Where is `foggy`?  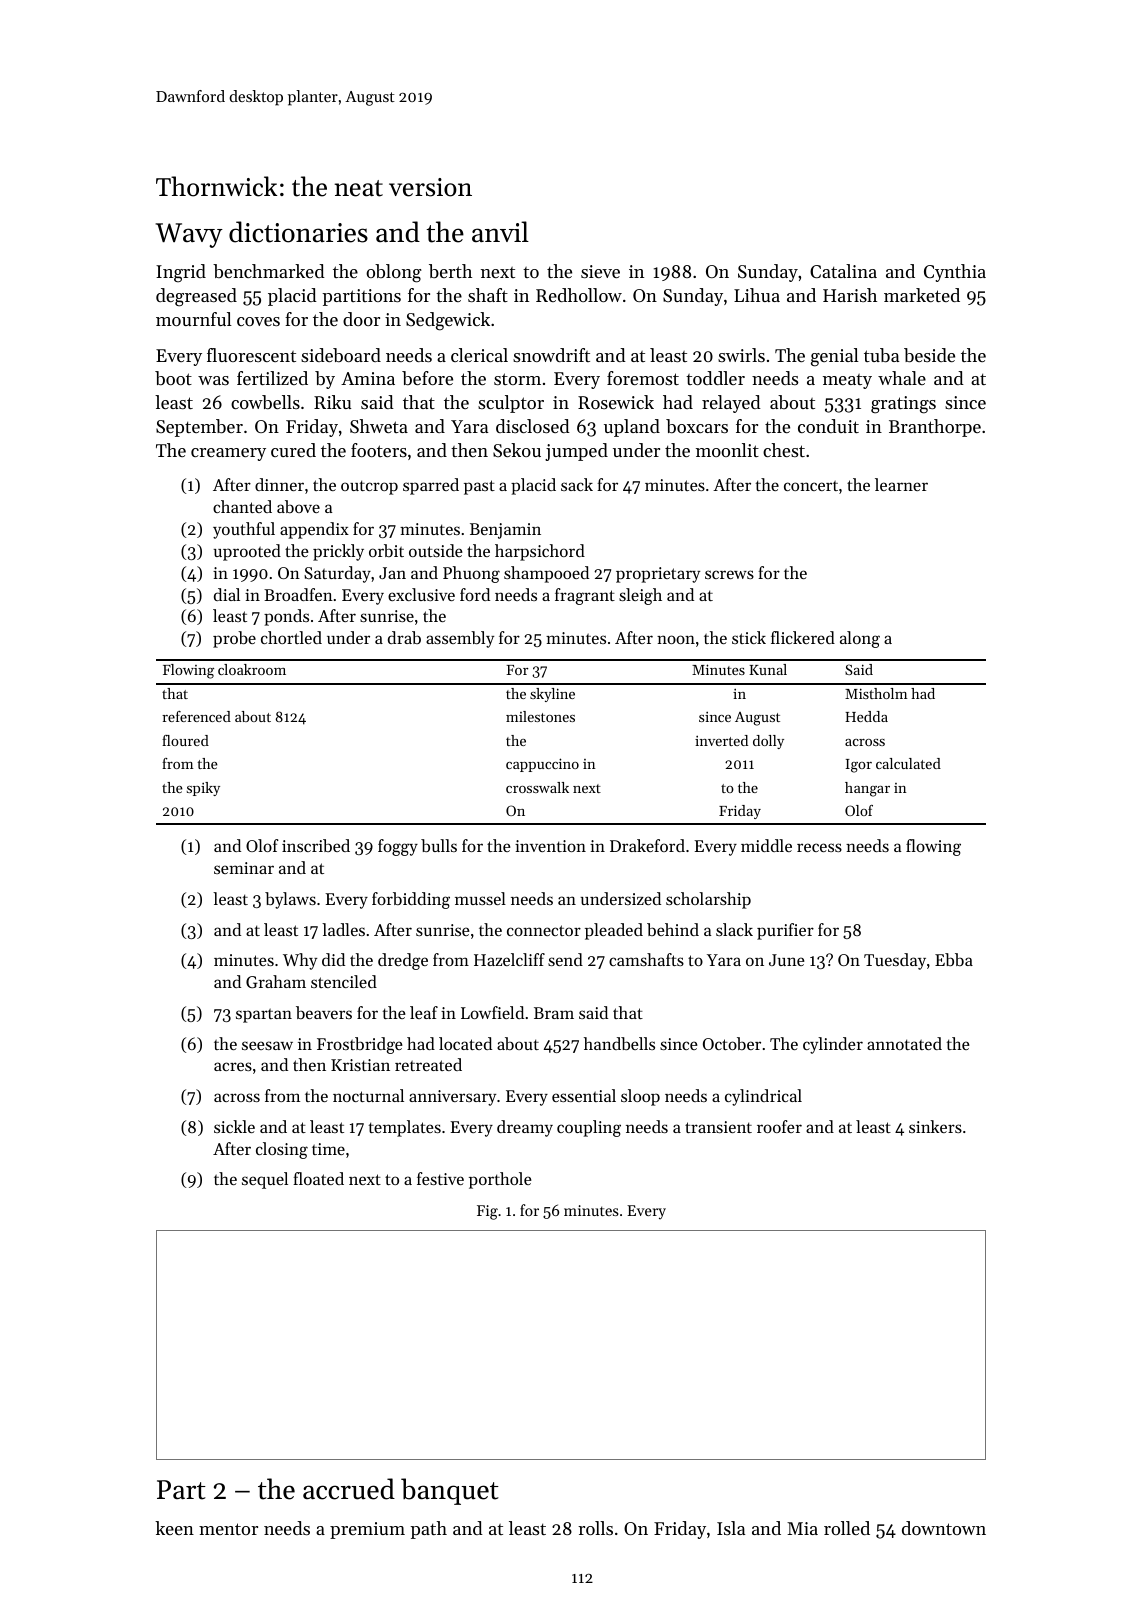
foggy is located at coordinates (398, 847).
